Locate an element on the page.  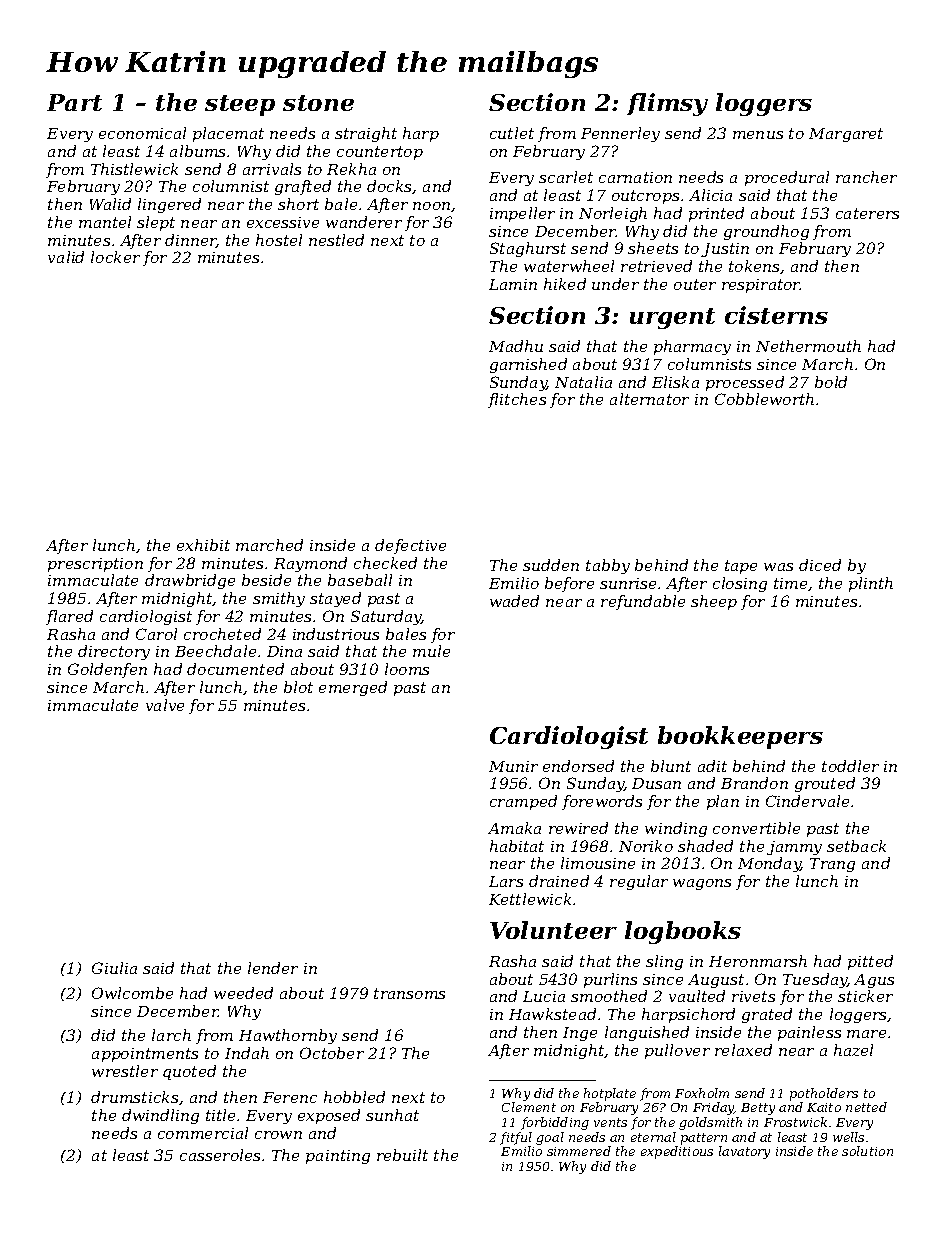
waded is located at coordinates (514, 601).
